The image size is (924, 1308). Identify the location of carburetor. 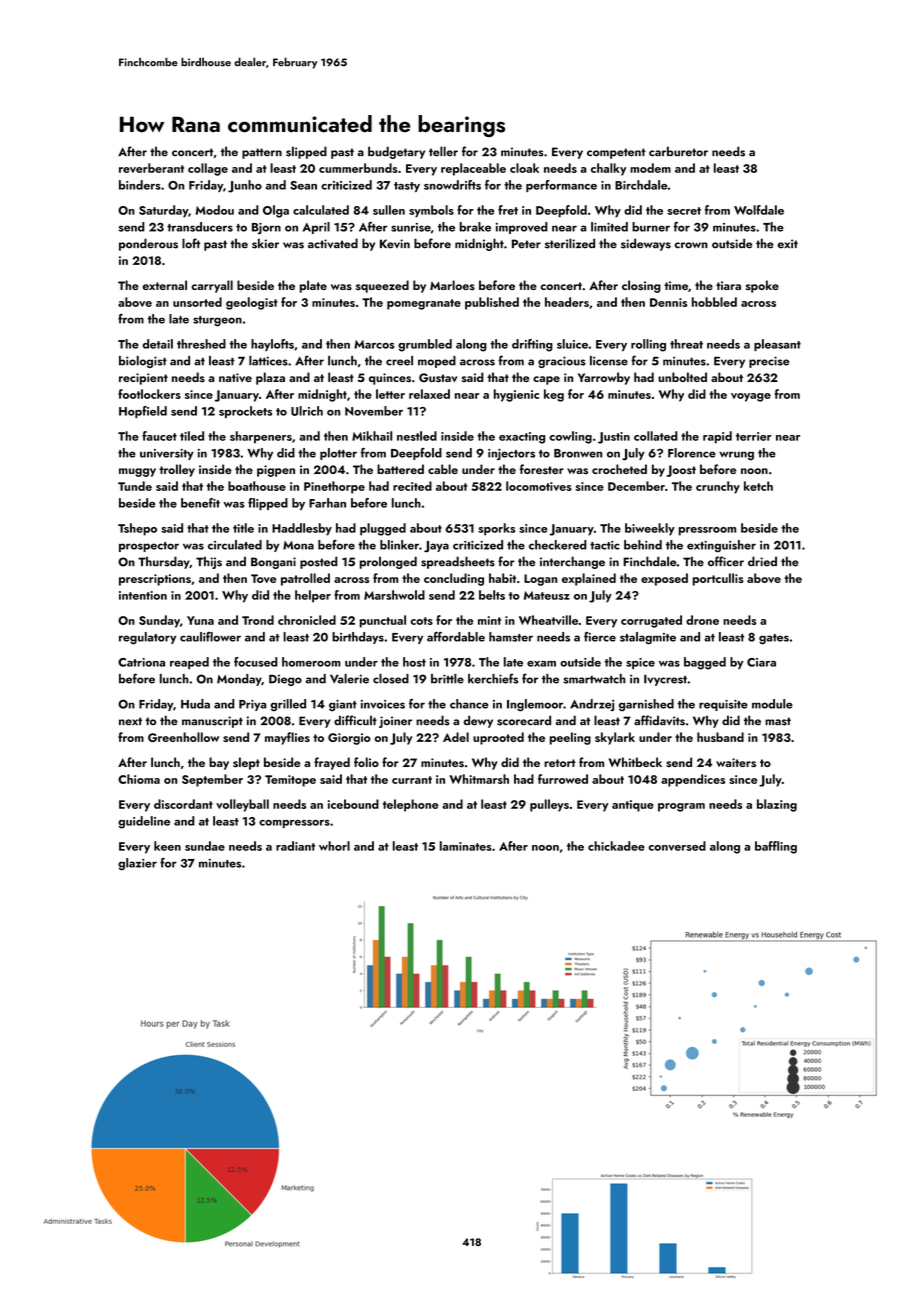
(678, 151).
